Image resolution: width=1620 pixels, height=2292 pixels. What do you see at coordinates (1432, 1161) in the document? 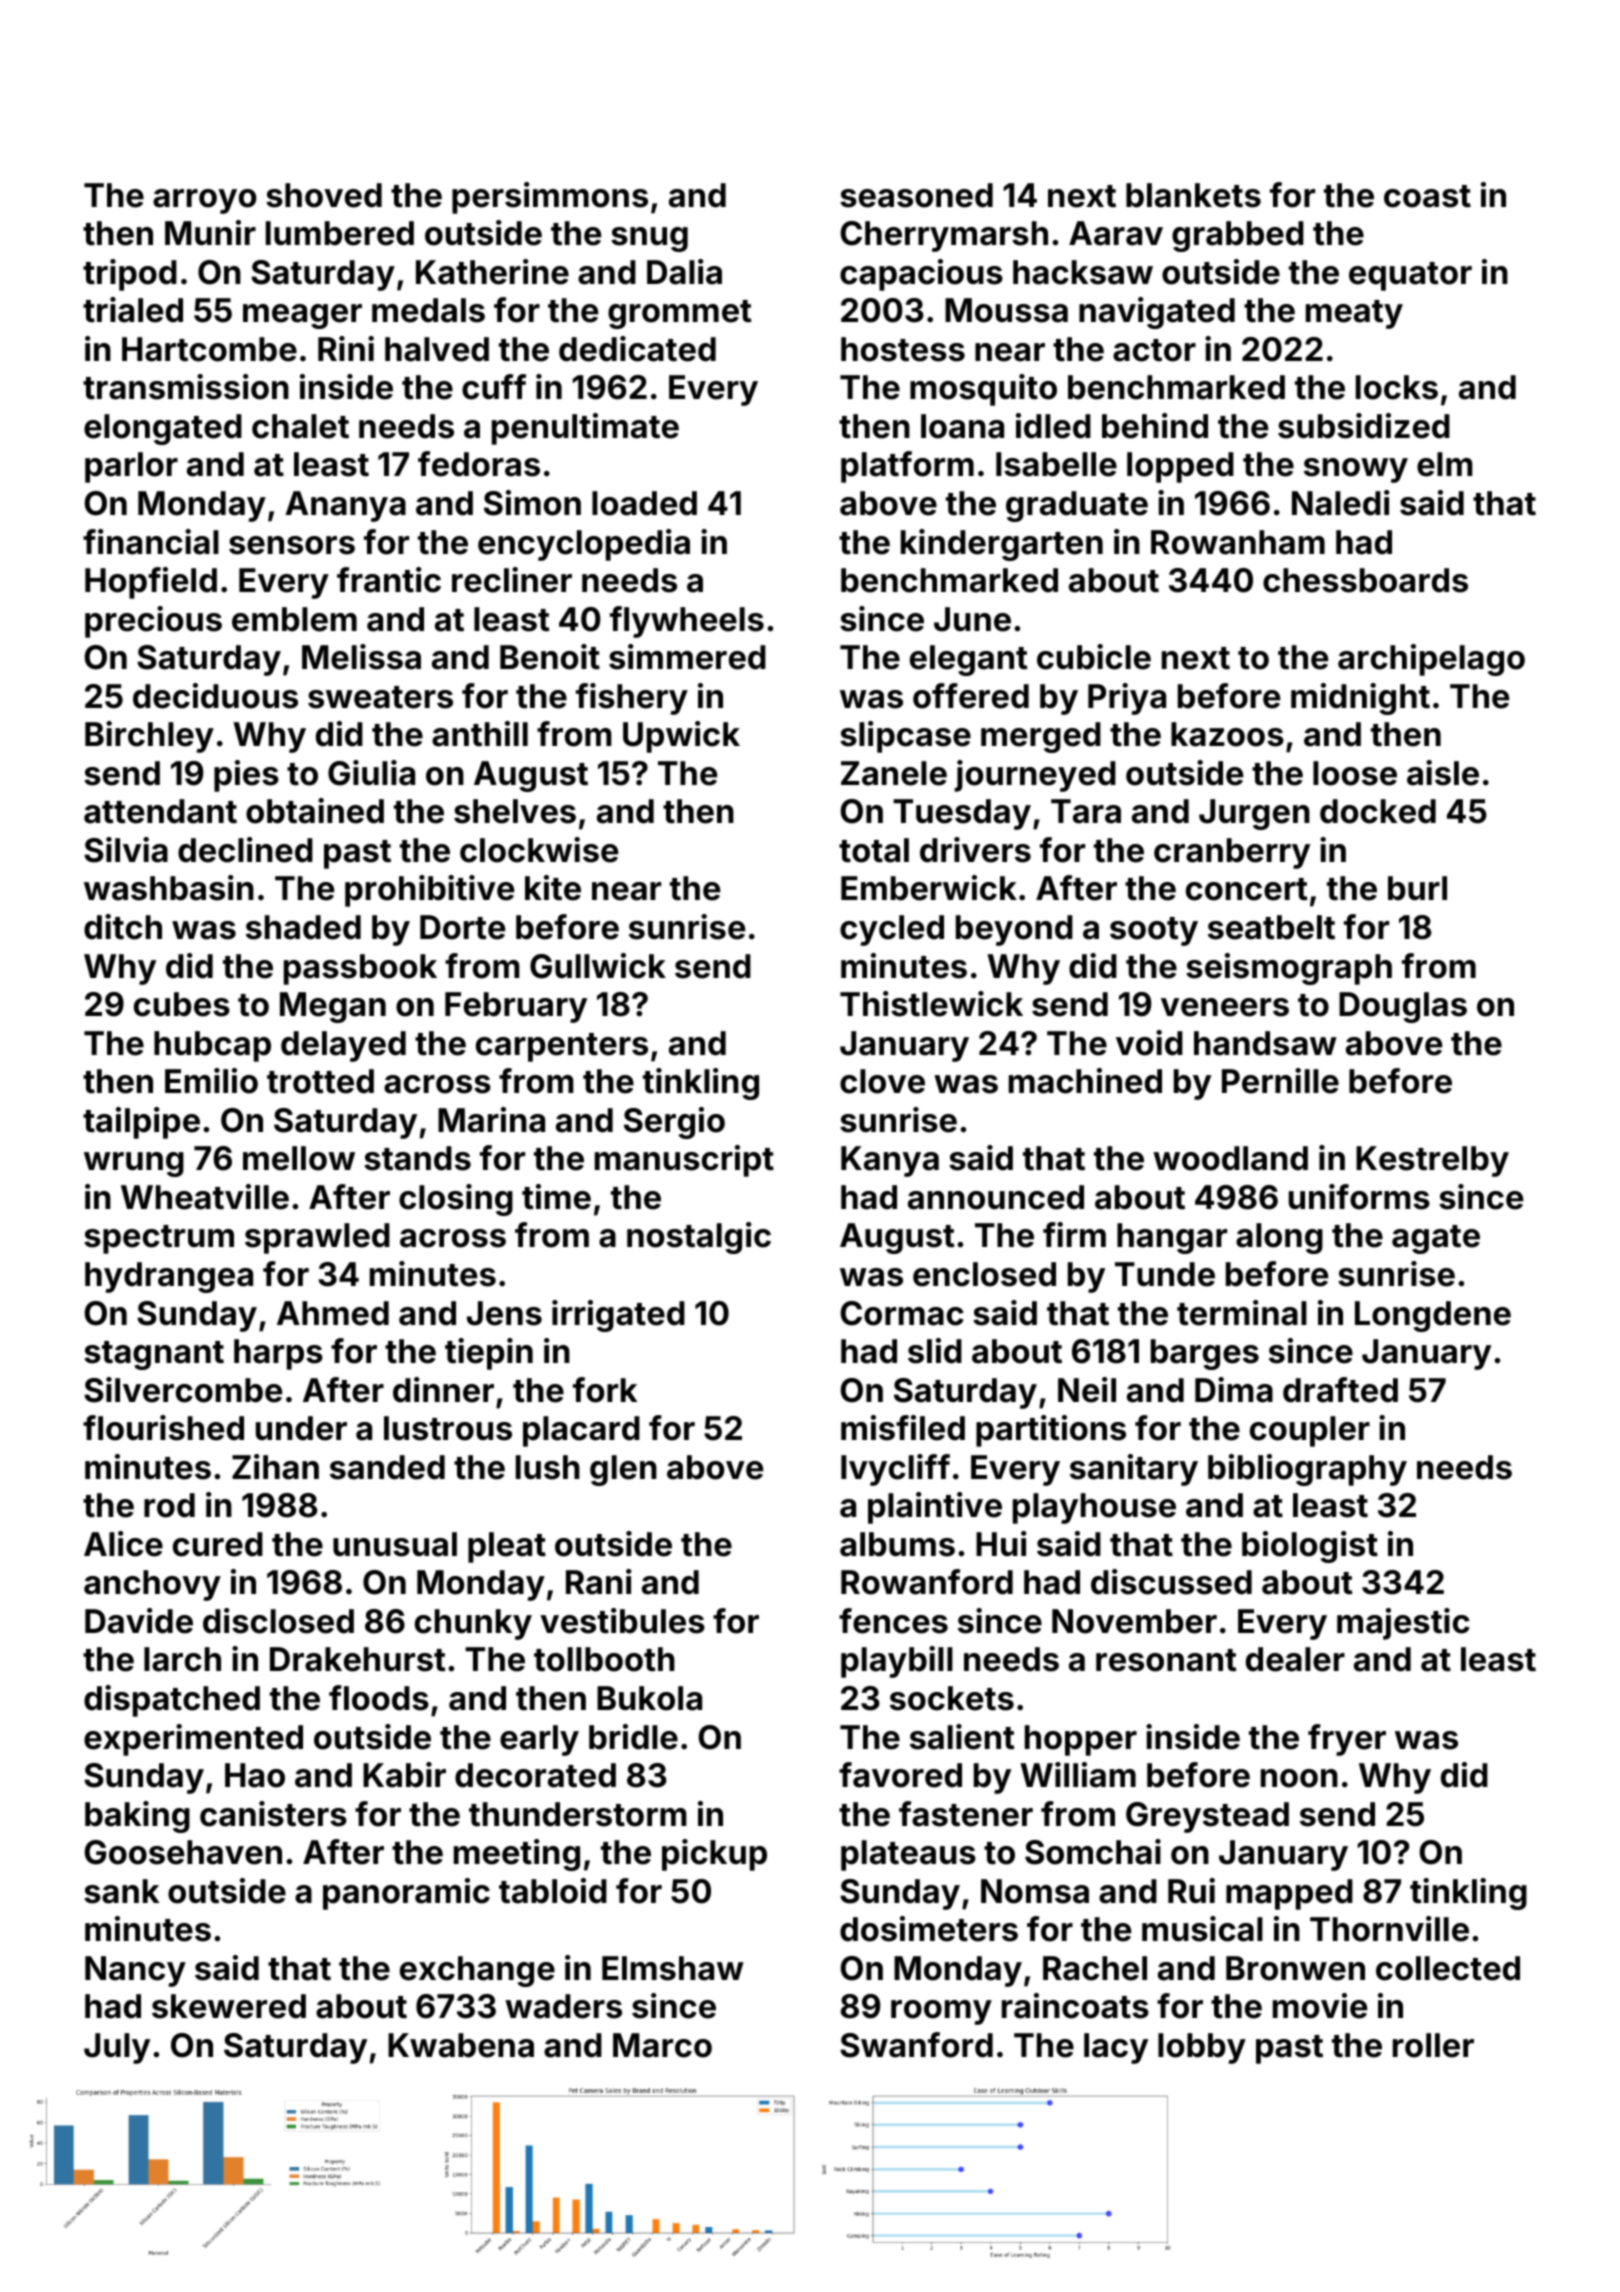
I see `Kestrelby` at bounding box center [1432, 1161].
